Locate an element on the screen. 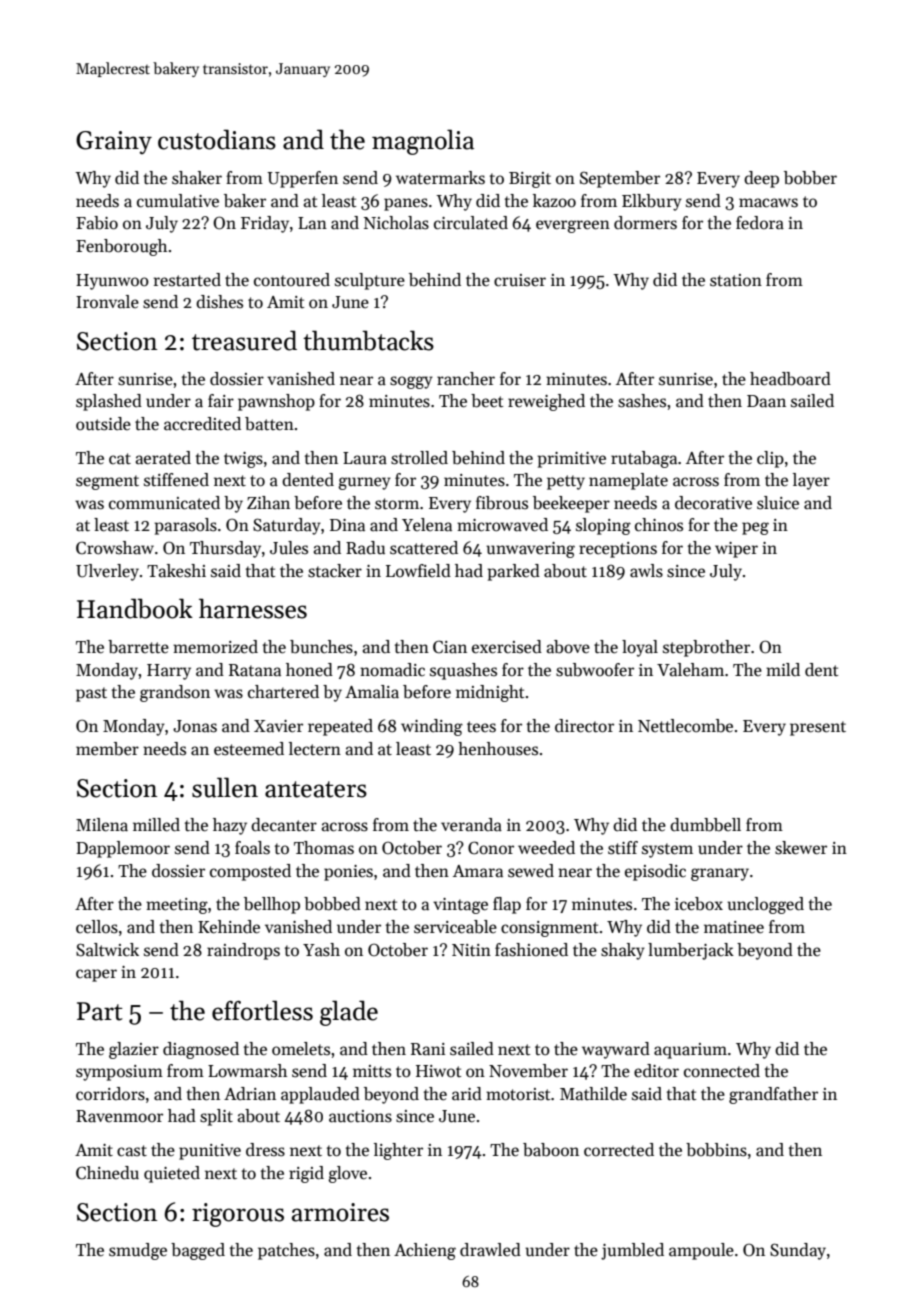  exercised is located at coordinates (507, 647).
